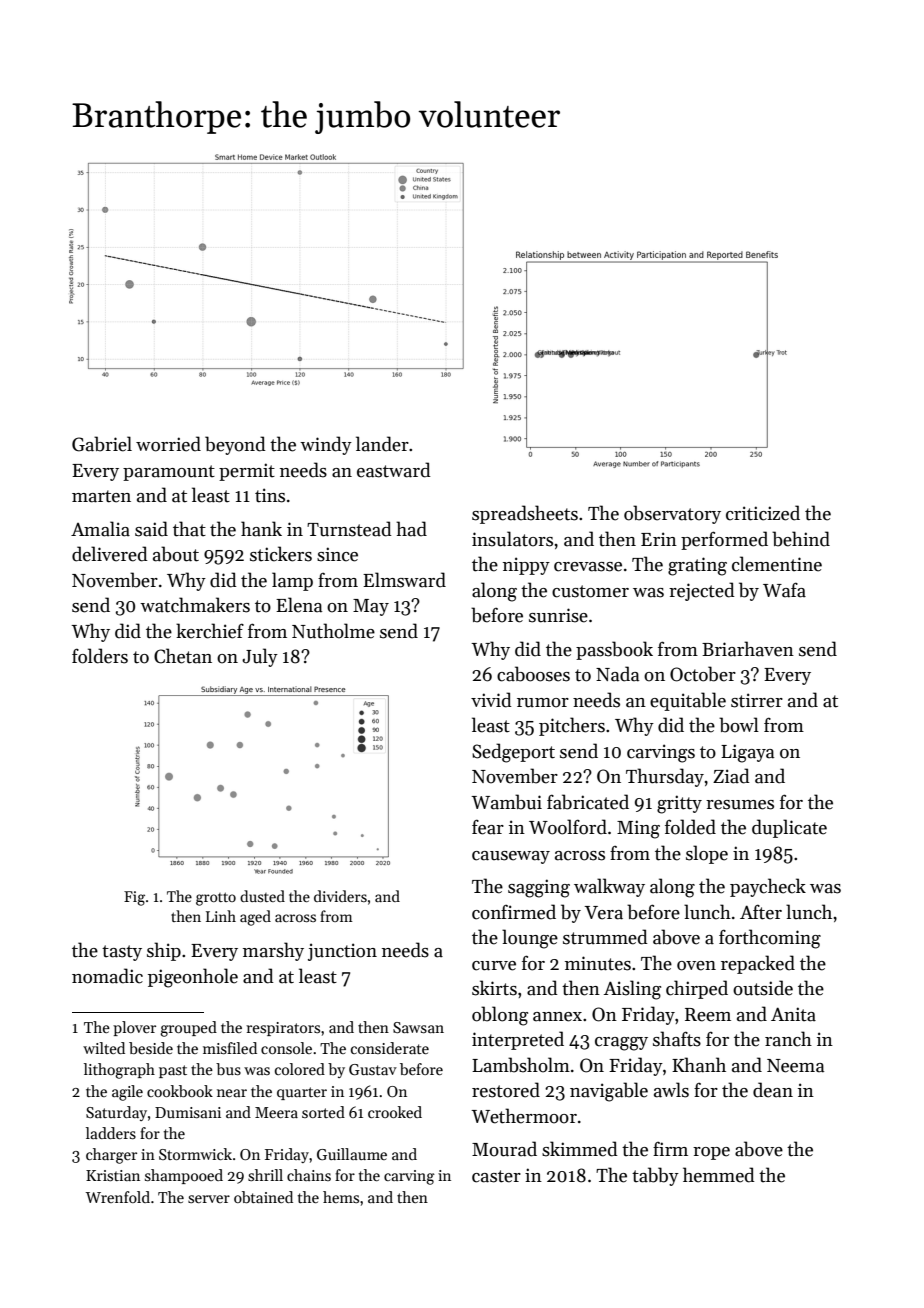 This image has width=924, height=1308. I want to click on rumor, so click(543, 703).
